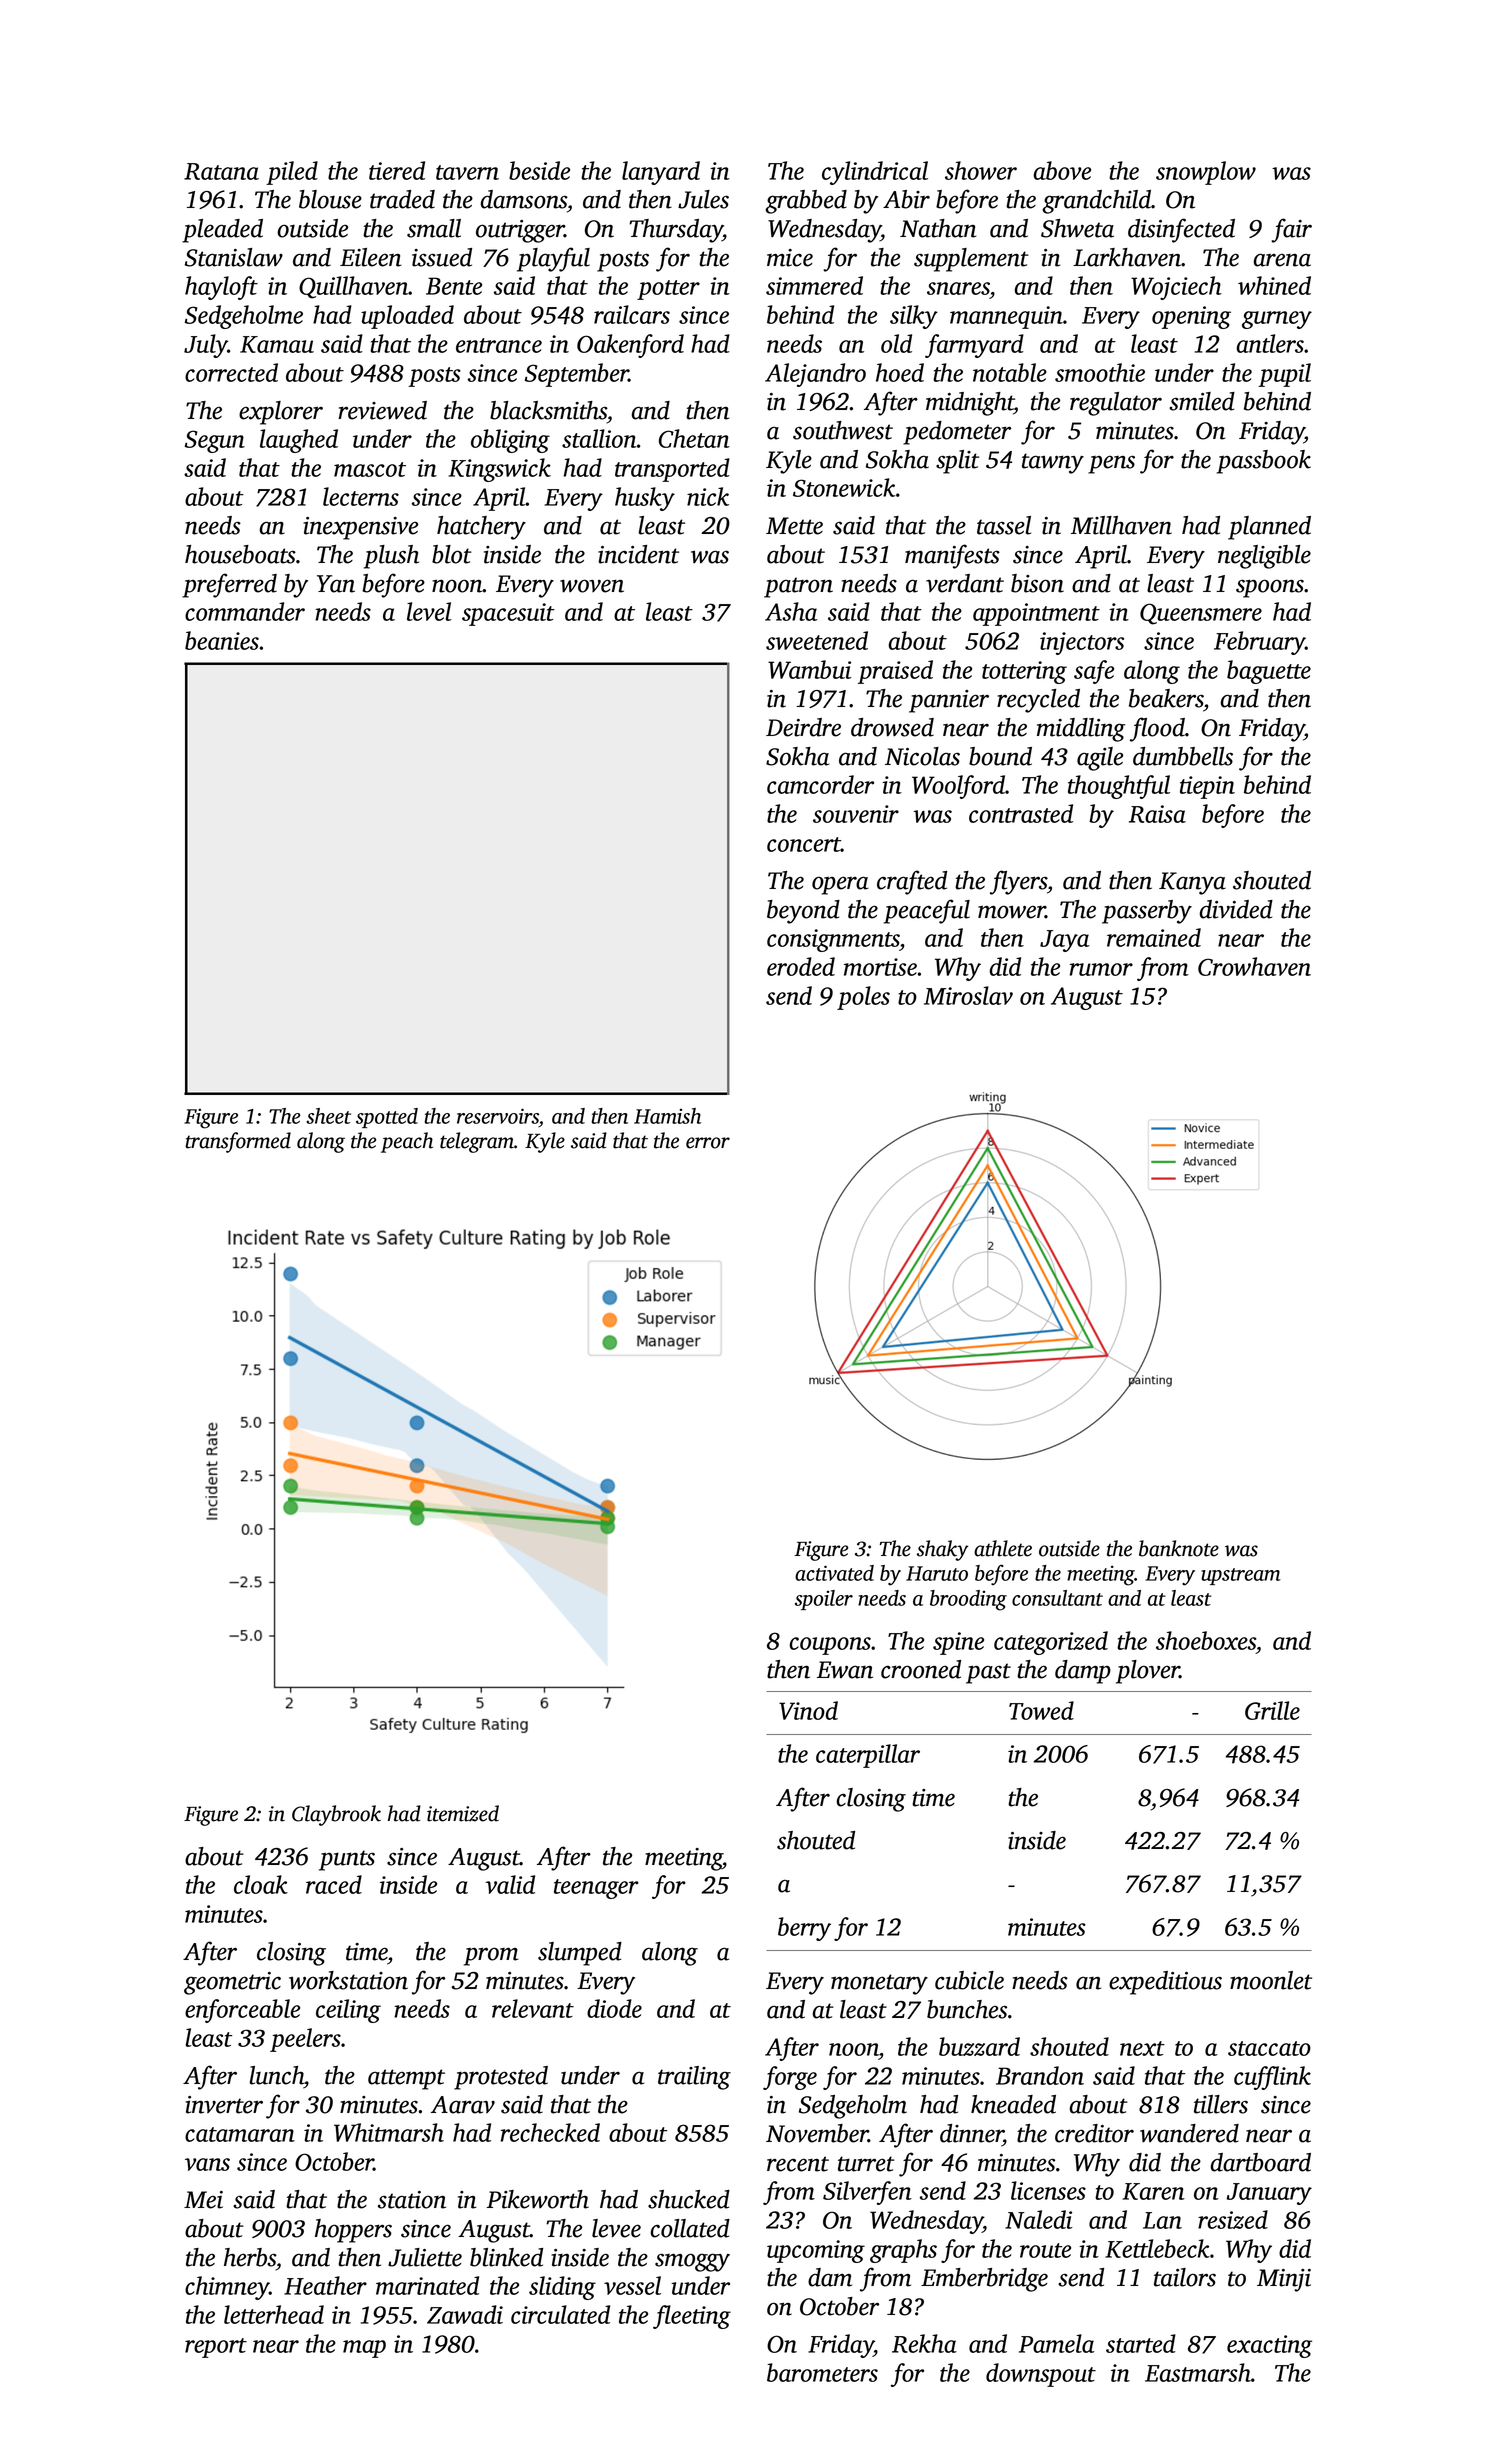 This image has height=2464, width=1496. What do you see at coordinates (868, 1756) in the image?
I see `caterpillar` at bounding box center [868, 1756].
